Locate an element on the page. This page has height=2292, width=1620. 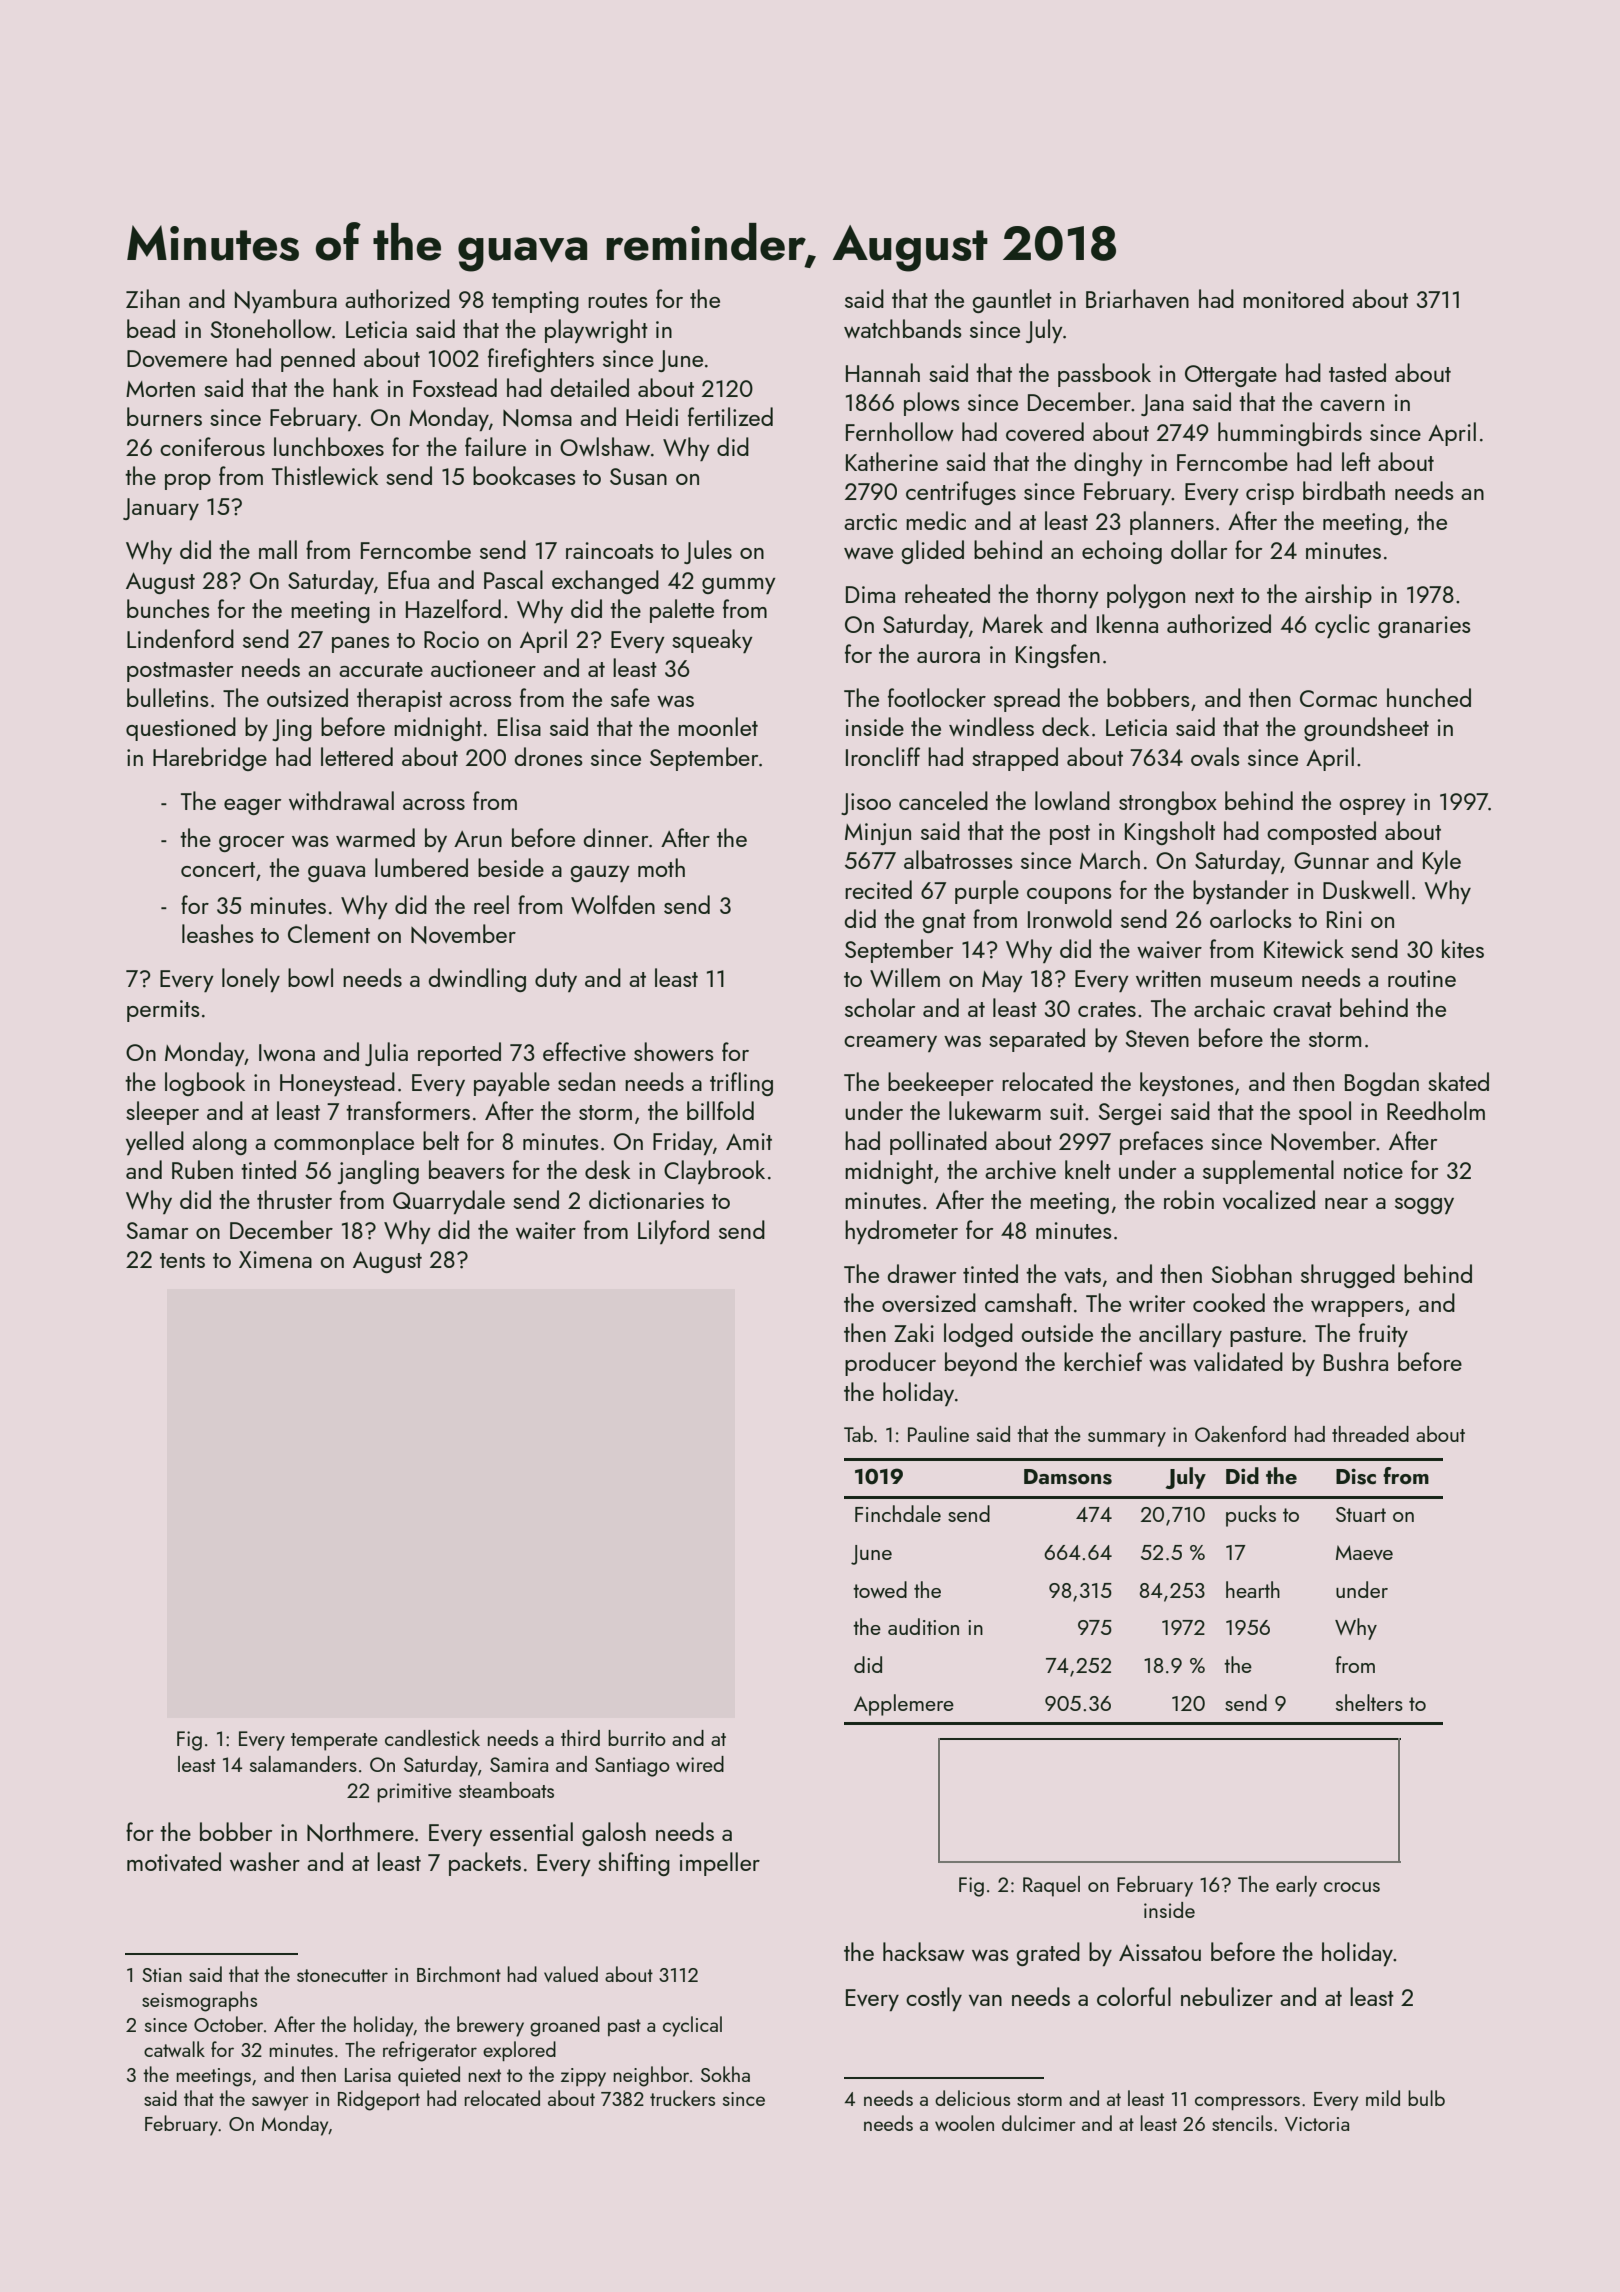
monitored is located at coordinates (1293, 298).
